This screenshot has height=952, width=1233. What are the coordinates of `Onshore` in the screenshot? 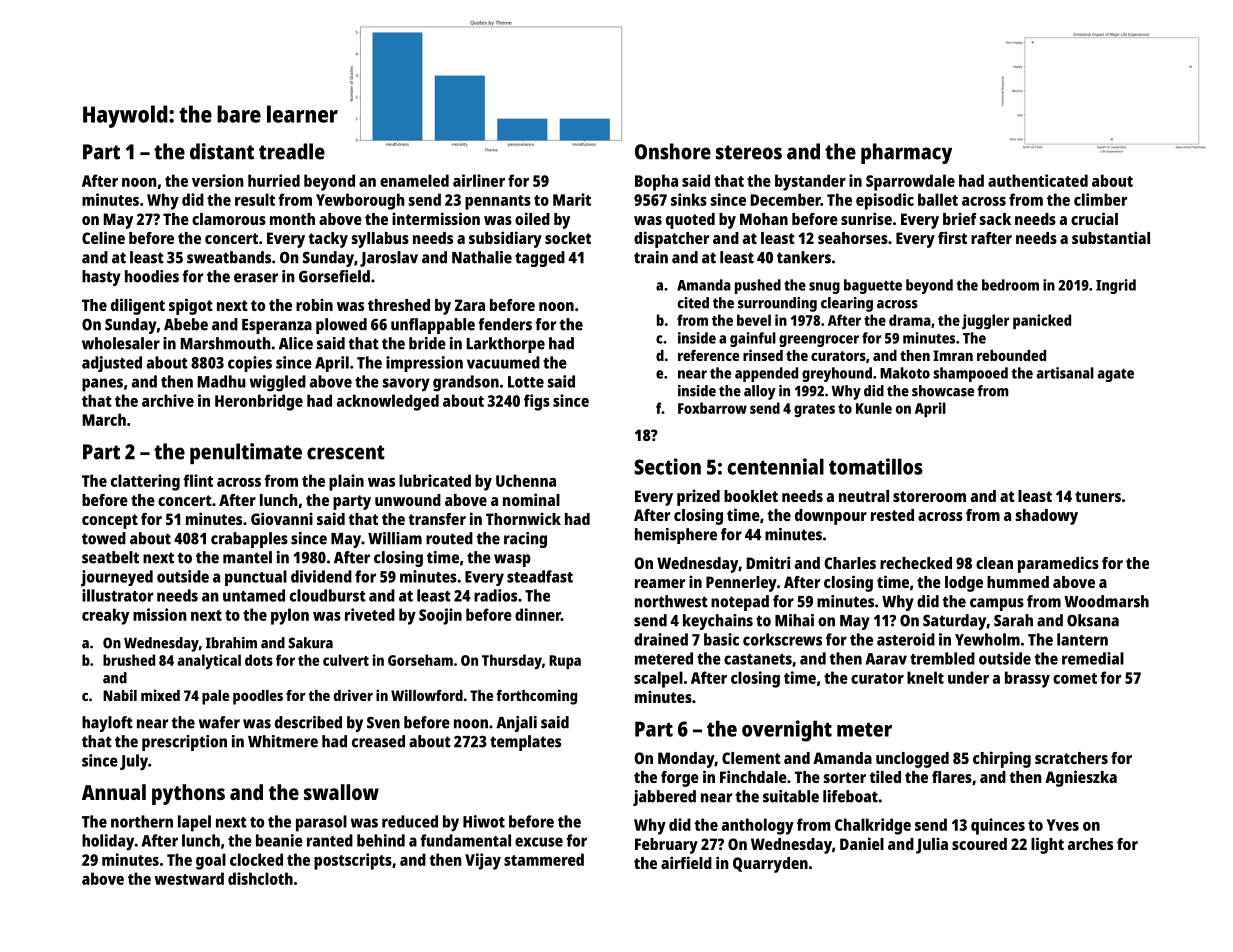 It's located at (673, 151).
